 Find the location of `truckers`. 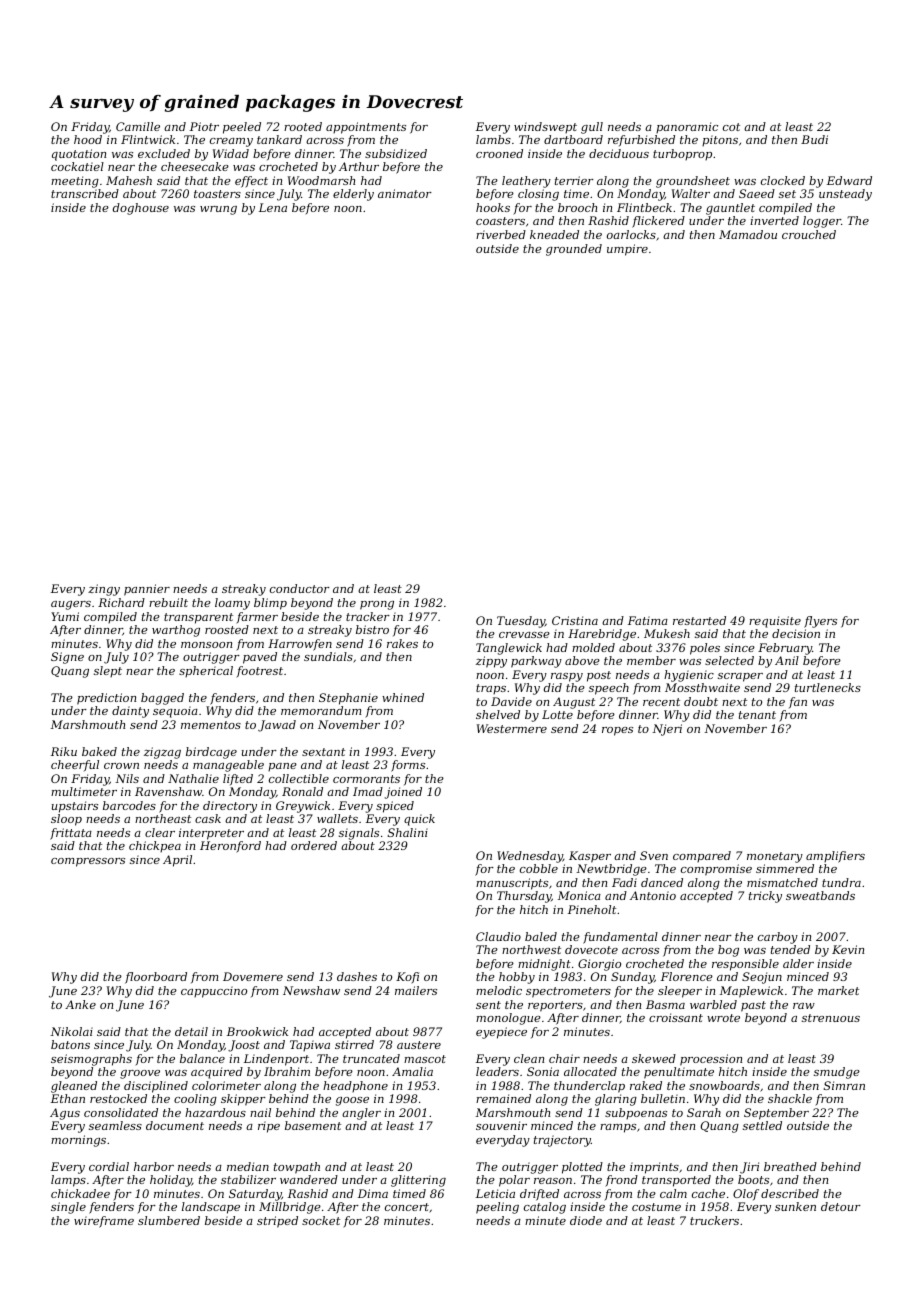

truckers is located at coordinates (714, 1220).
